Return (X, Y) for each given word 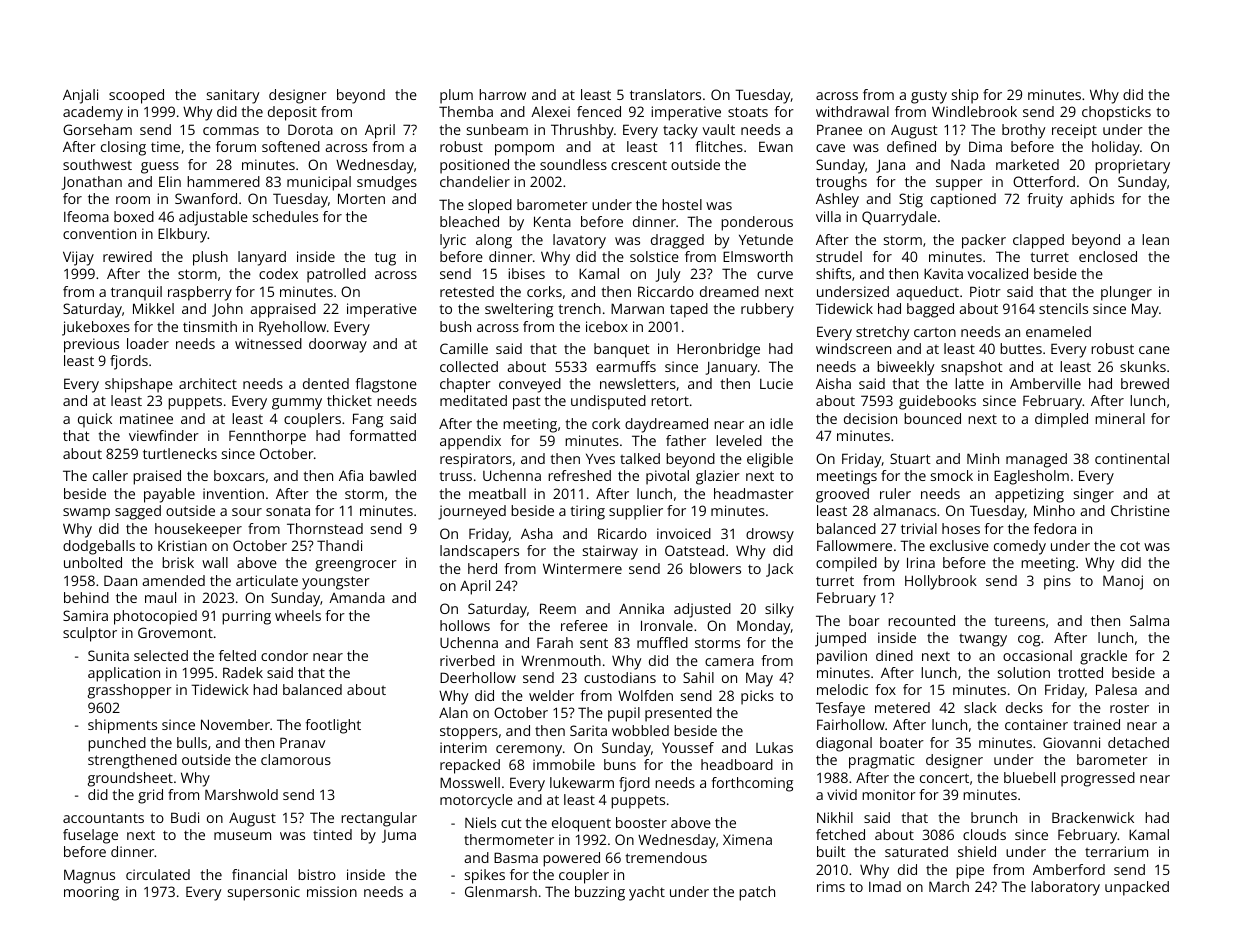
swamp (86, 514)
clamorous (296, 759)
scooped (136, 96)
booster (641, 822)
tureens (1019, 621)
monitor (889, 794)
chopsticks (1116, 113)
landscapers (479, 552)
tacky (680, 131)
